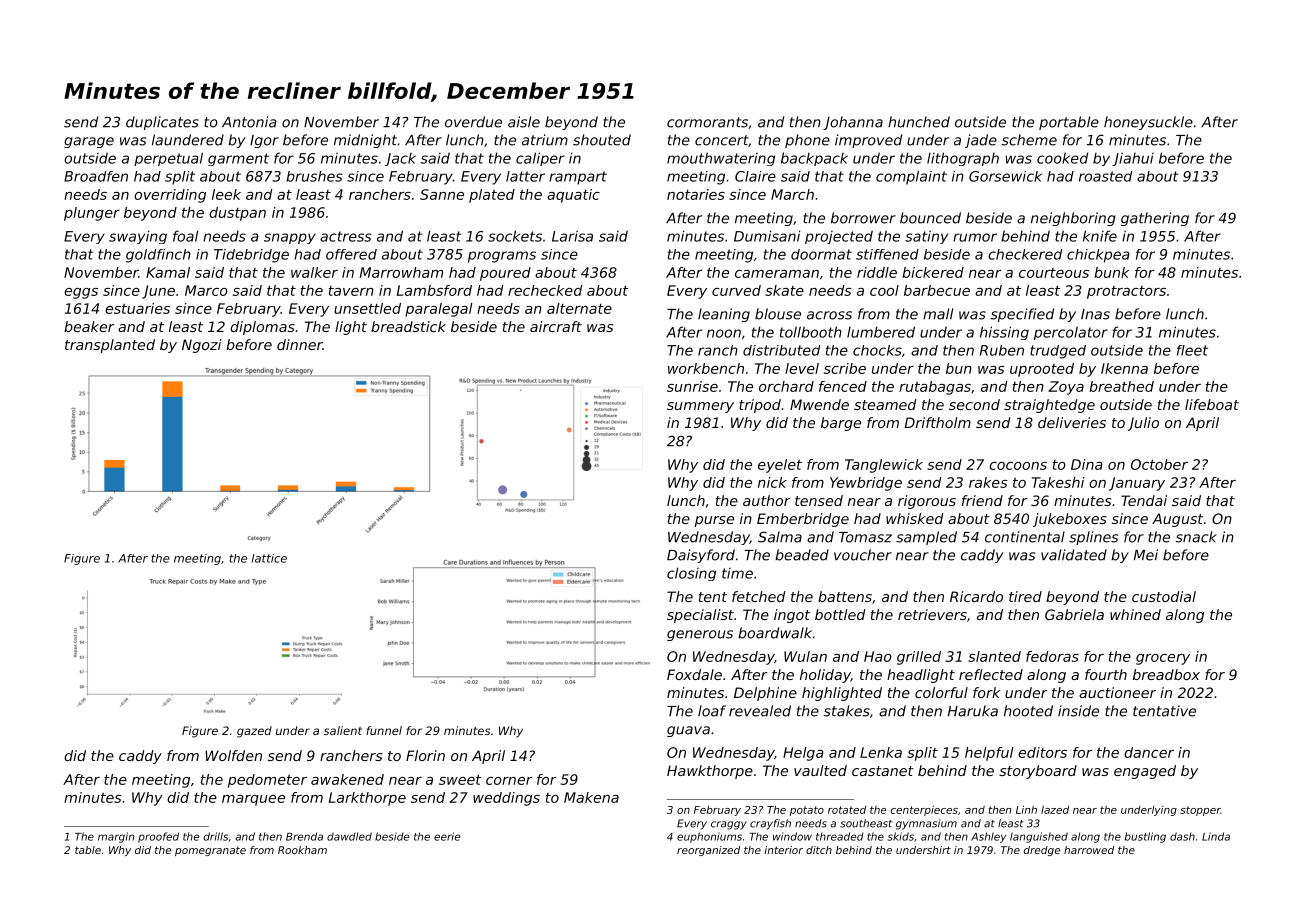 This document has width=1308, height=924. I want to click on summery, so click(700, 407).
